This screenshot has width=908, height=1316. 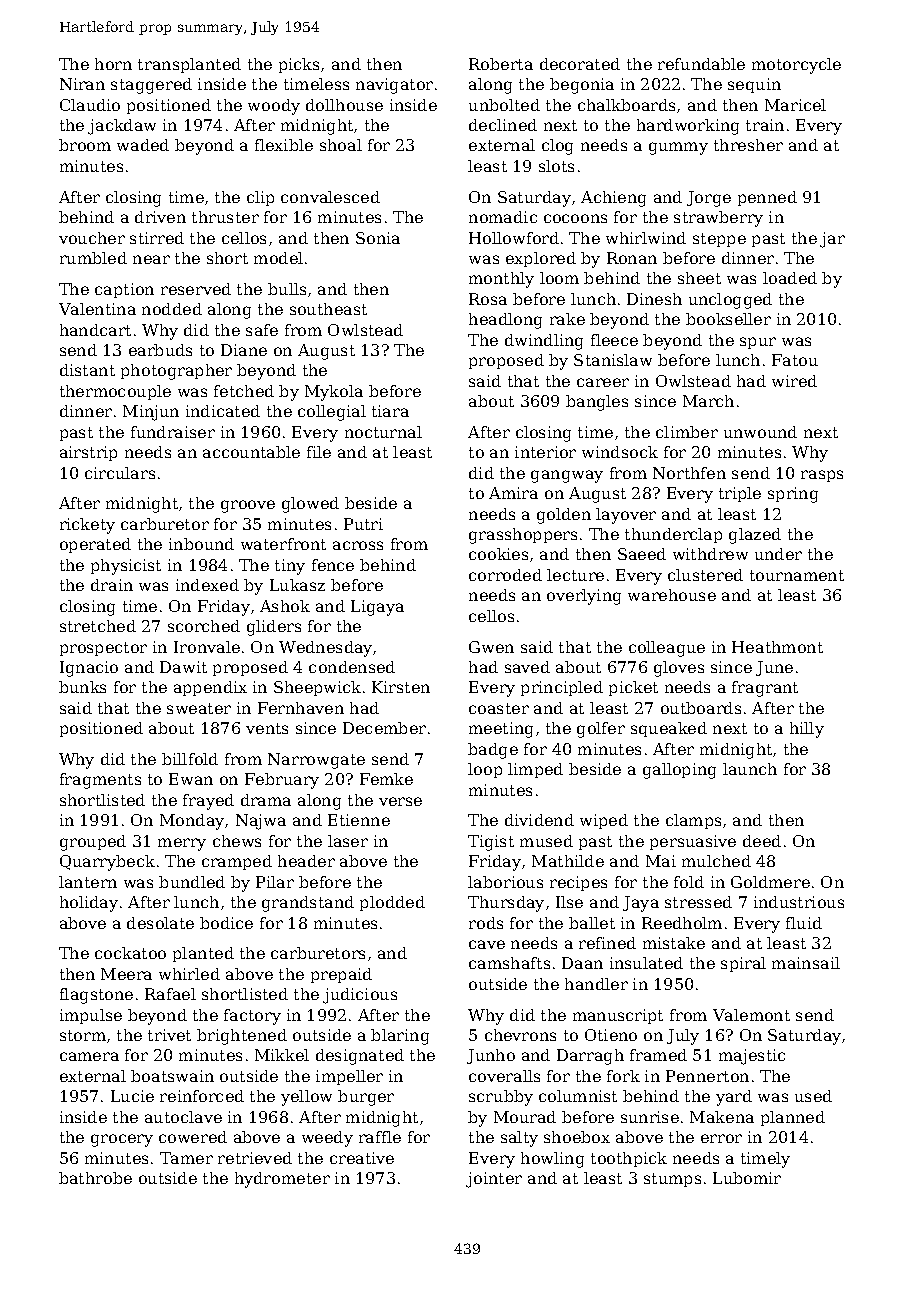 I want to click on Rosa, so click(x=488, y=299).
